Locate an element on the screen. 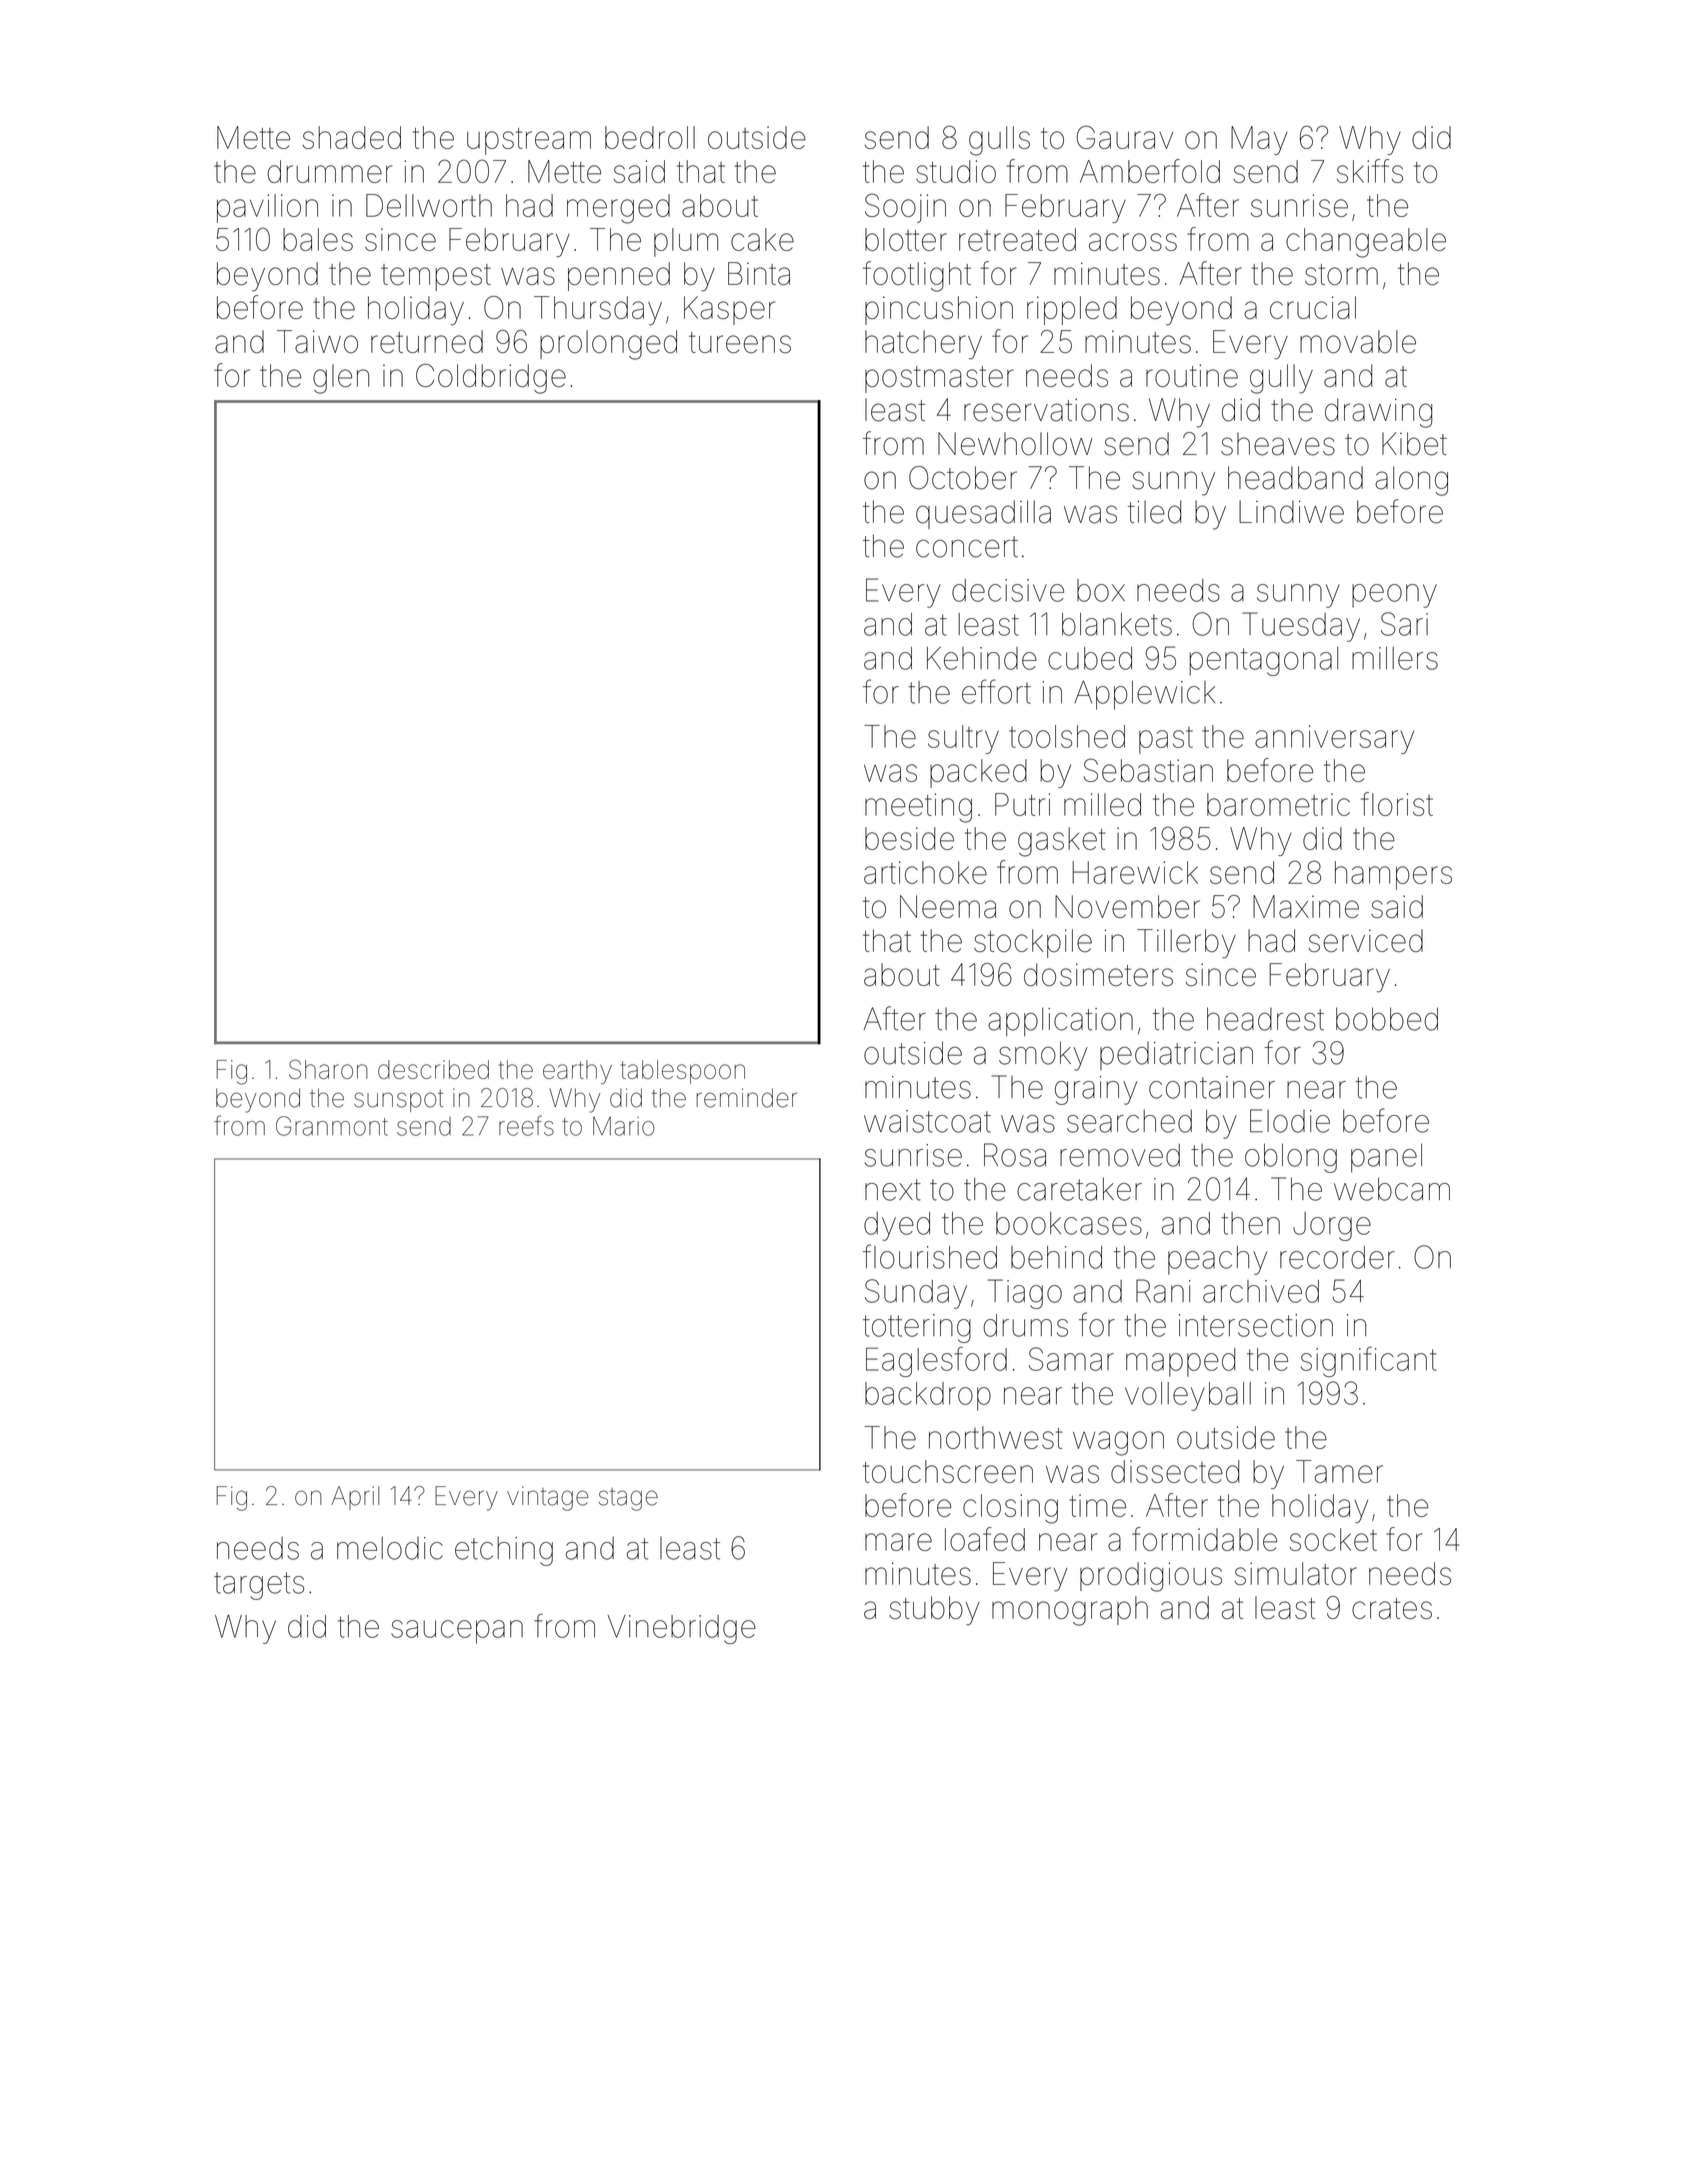 The width and height of the screenshot is (1683, 2178). along is located at coordinates (1411, 481).
